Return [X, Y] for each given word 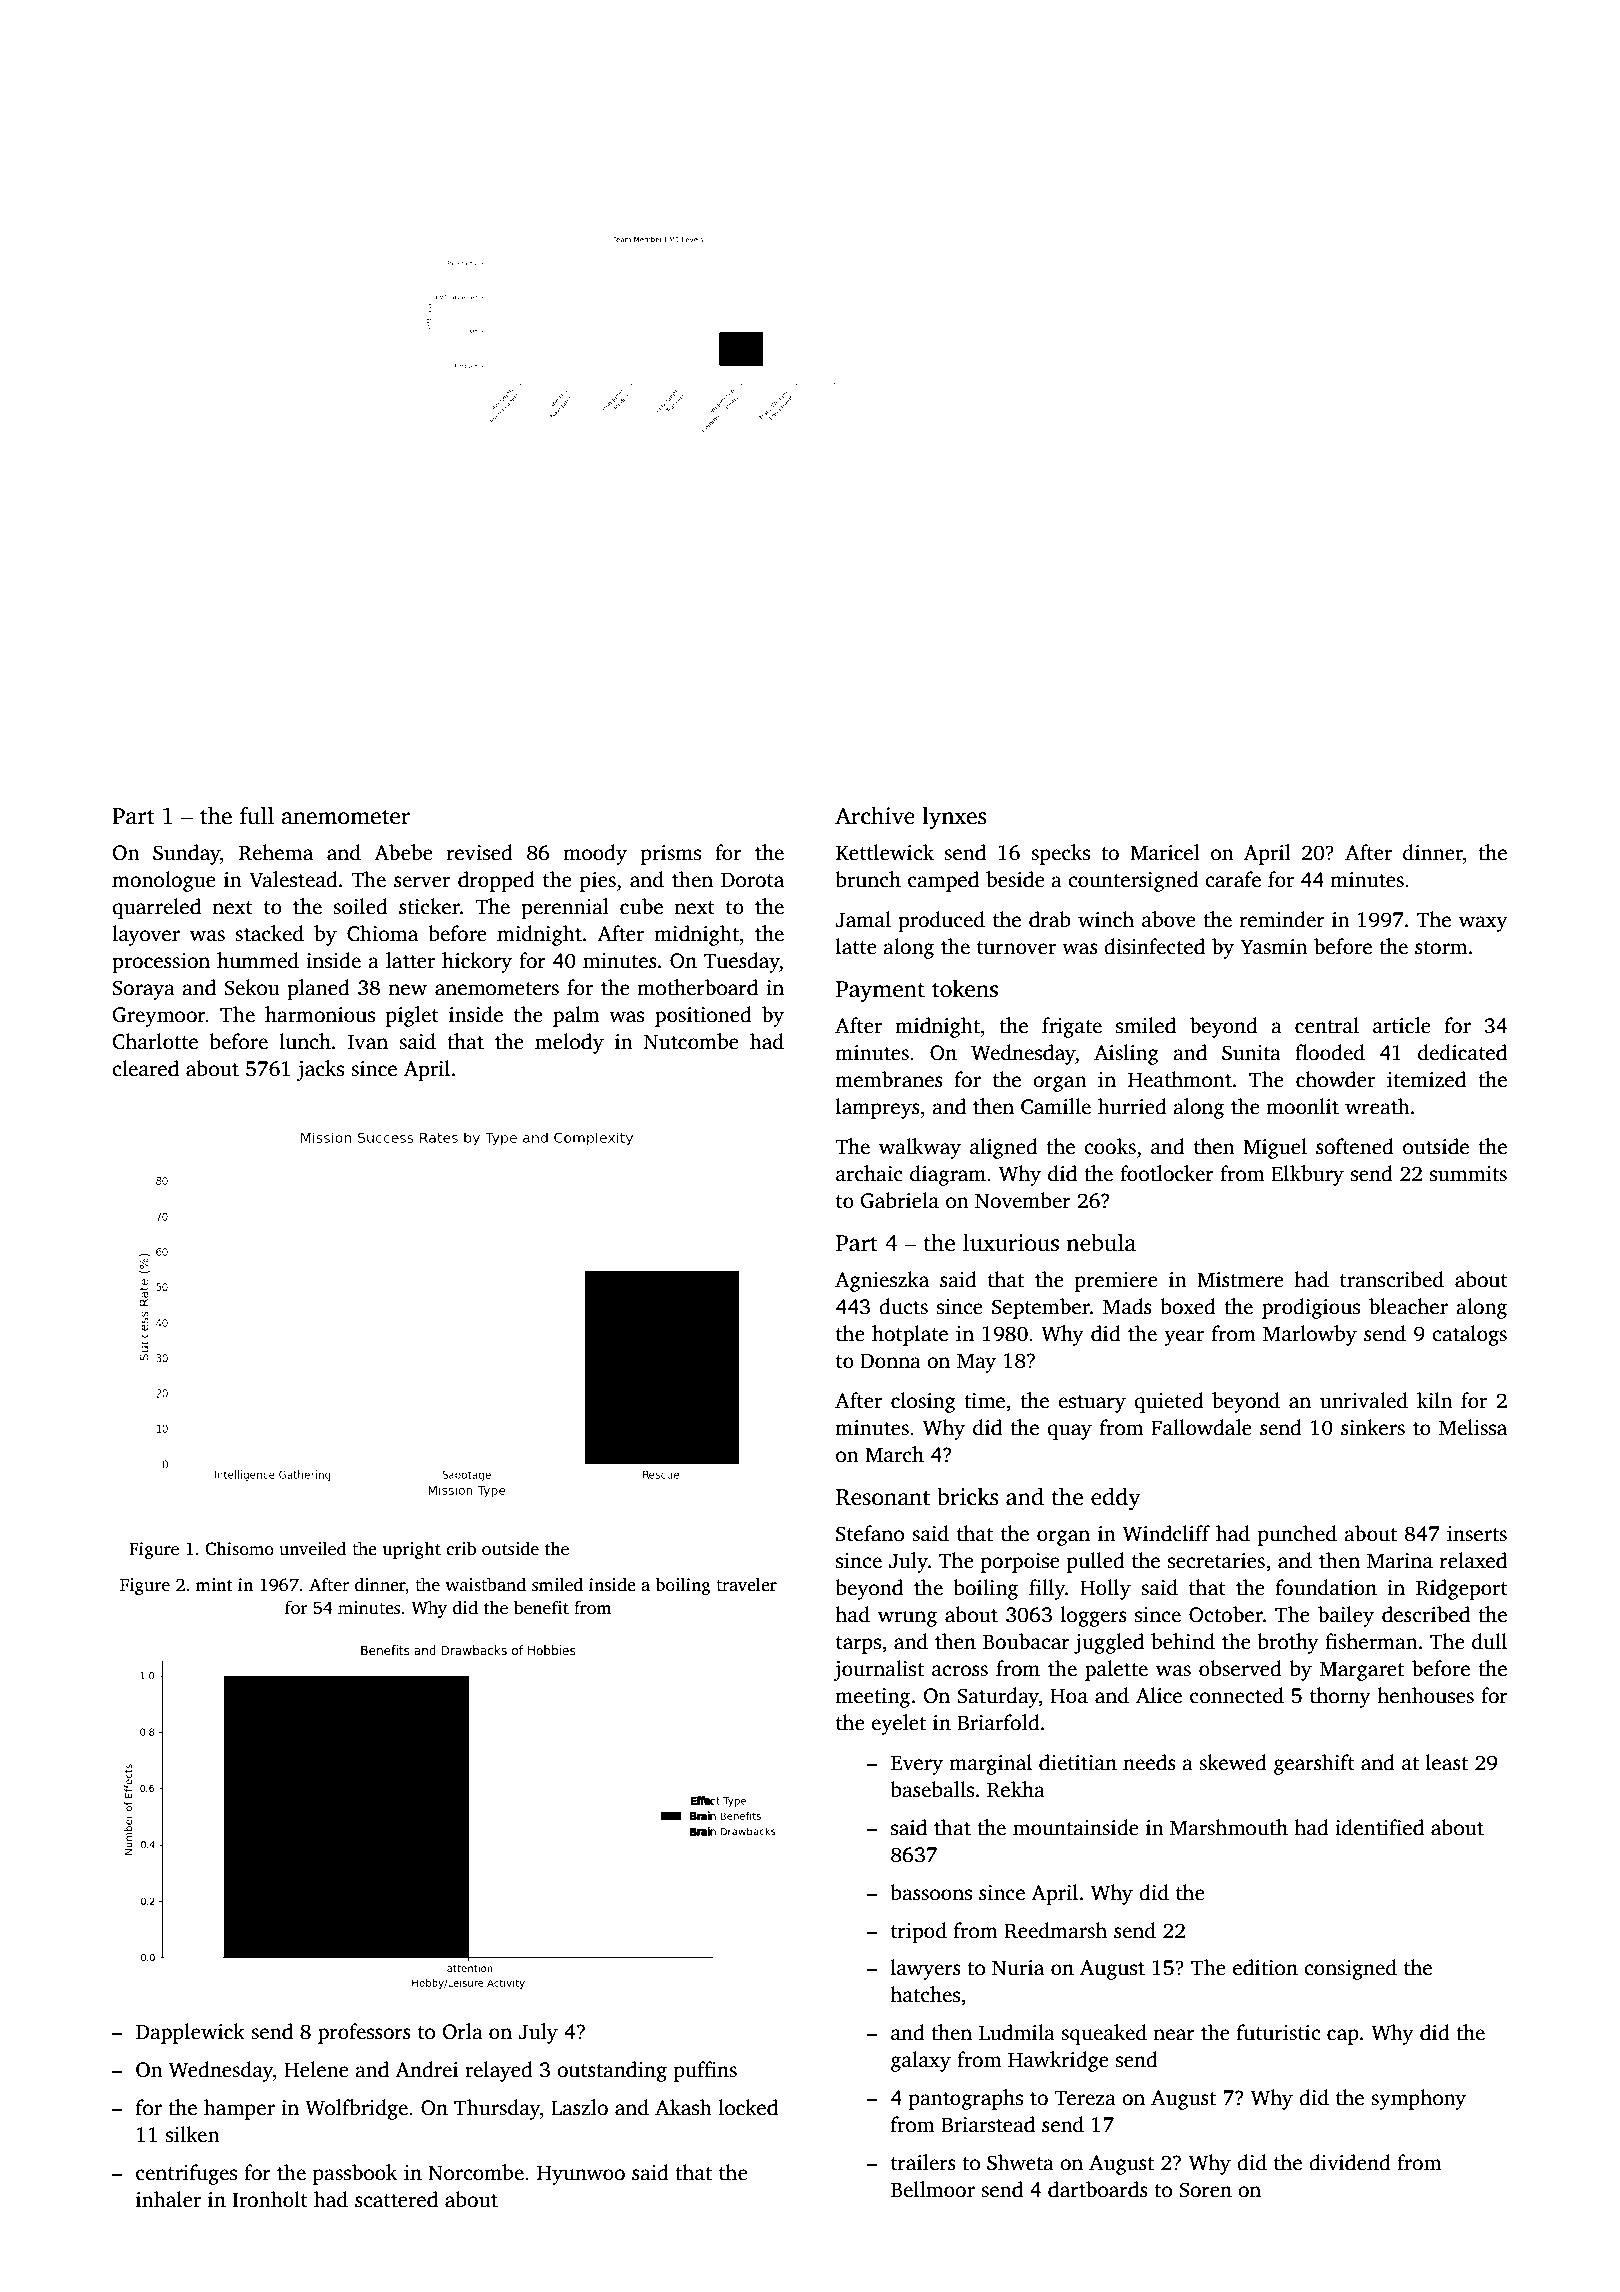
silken [193, 2134]
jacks [320, 1070]
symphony [1418, 2099]
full [257, 815]
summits [1468, 1174]
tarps [858, 1645]
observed [1240, 1668]
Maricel [1165, 852]
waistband [485, 1584]
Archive [875, 815]
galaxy [921, 2061]
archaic [869, 1173]
